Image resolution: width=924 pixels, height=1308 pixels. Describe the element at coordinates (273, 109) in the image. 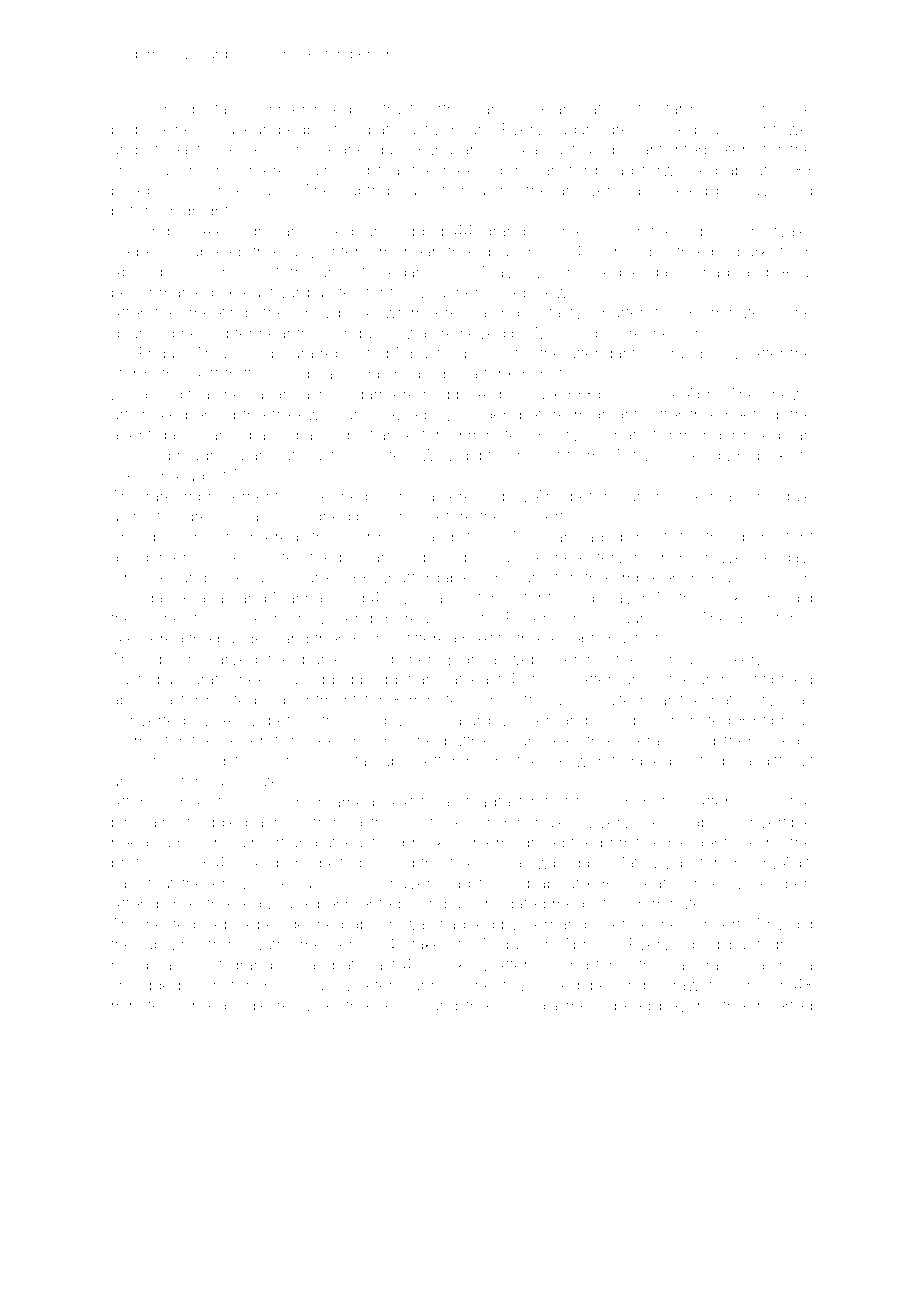

I see `swimmer` at that location.
